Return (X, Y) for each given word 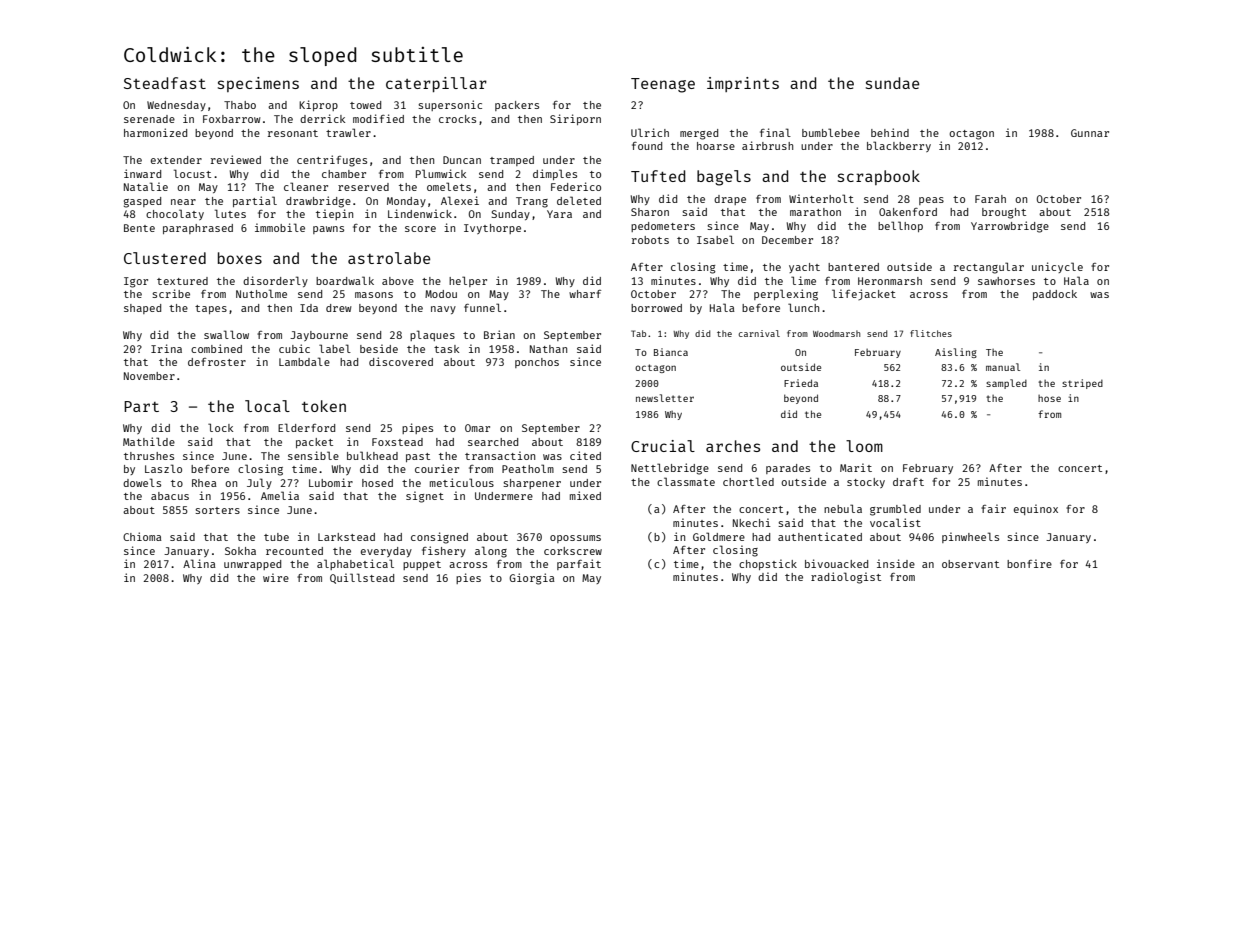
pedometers (663, 227)
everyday (386, 552)
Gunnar (1090, 133)
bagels (724, 178)
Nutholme (261, 293)
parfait (579, 564)
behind (890, 132)
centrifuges (332, 161)
